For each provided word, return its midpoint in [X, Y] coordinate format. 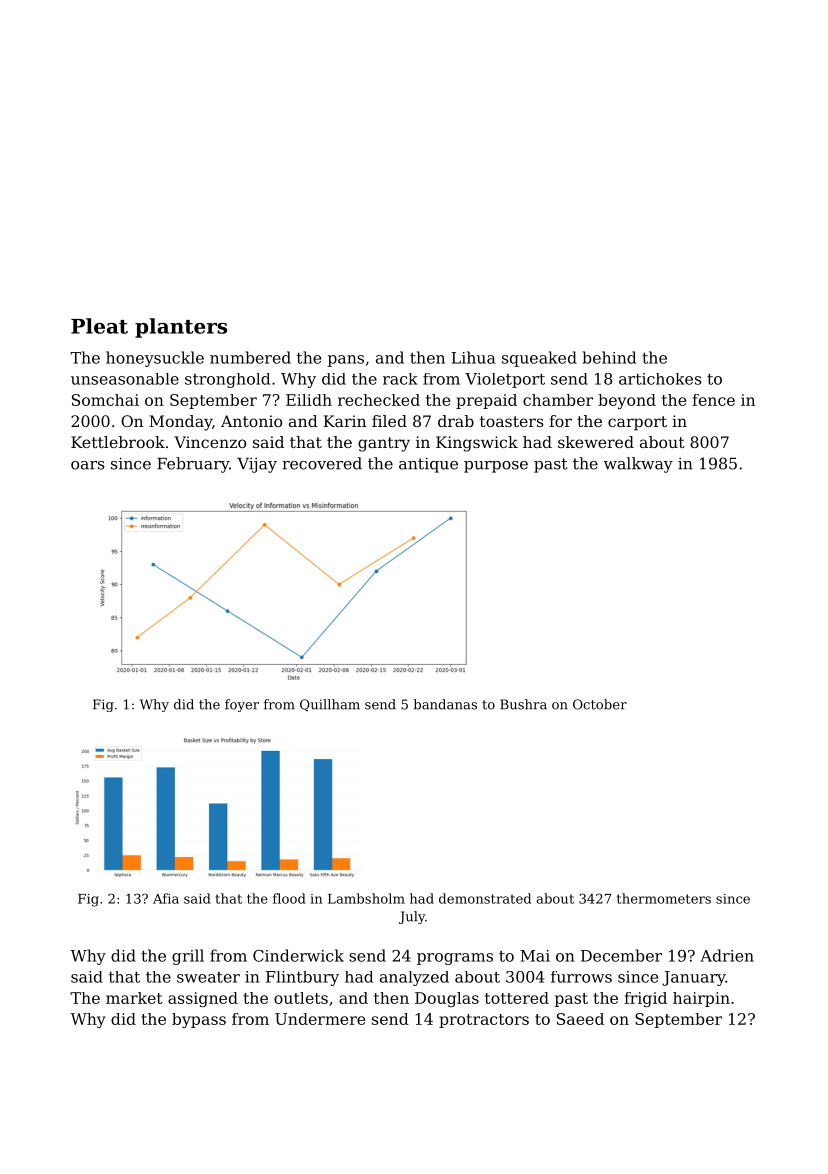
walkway [638, 465]
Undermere [320, 1019]
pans [346, 361]
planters [181, 328]
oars [87, 465]
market [134, 998]
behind [609, 357]
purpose [496, 467]
